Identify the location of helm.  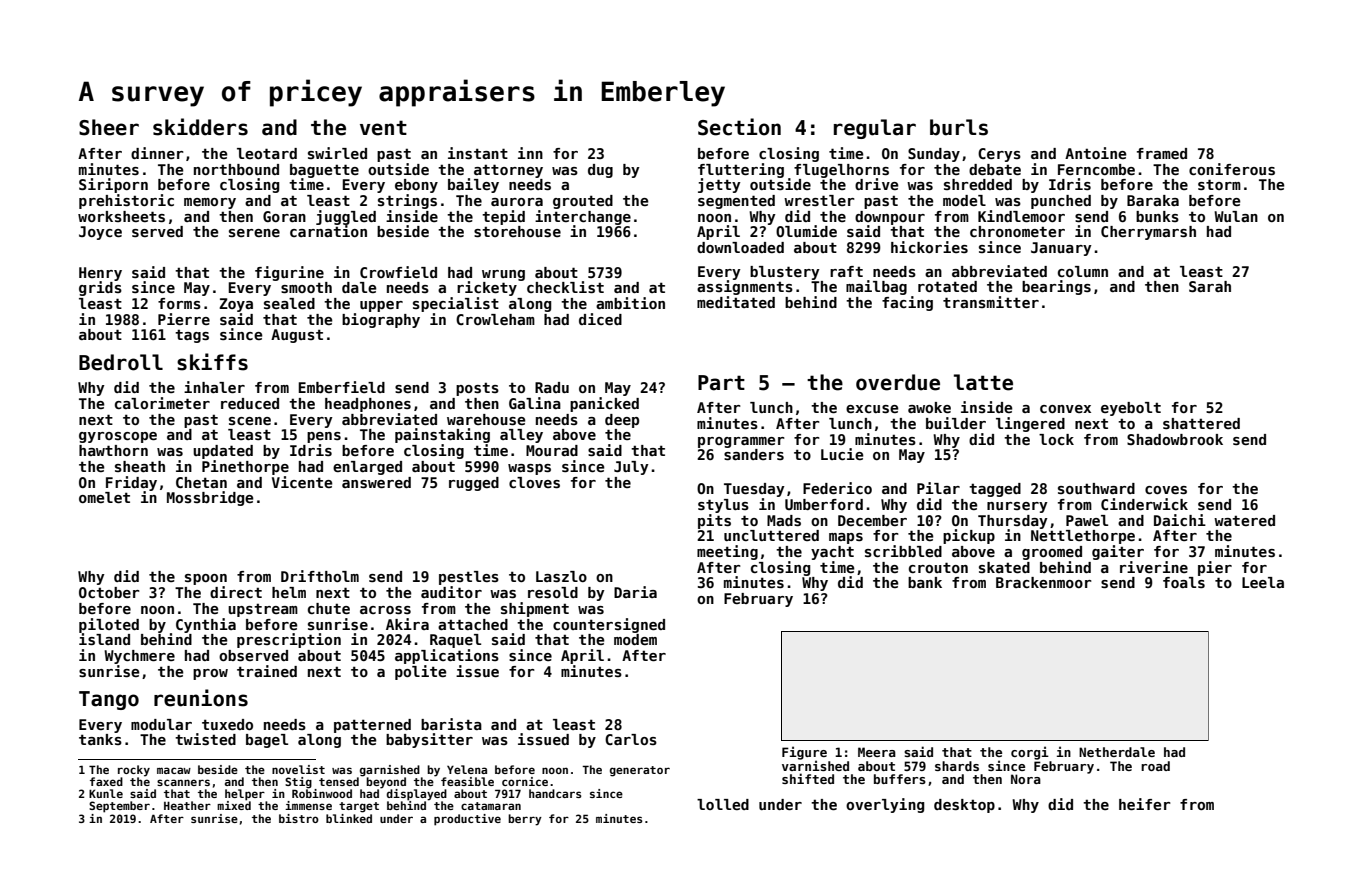
(289, 592).
